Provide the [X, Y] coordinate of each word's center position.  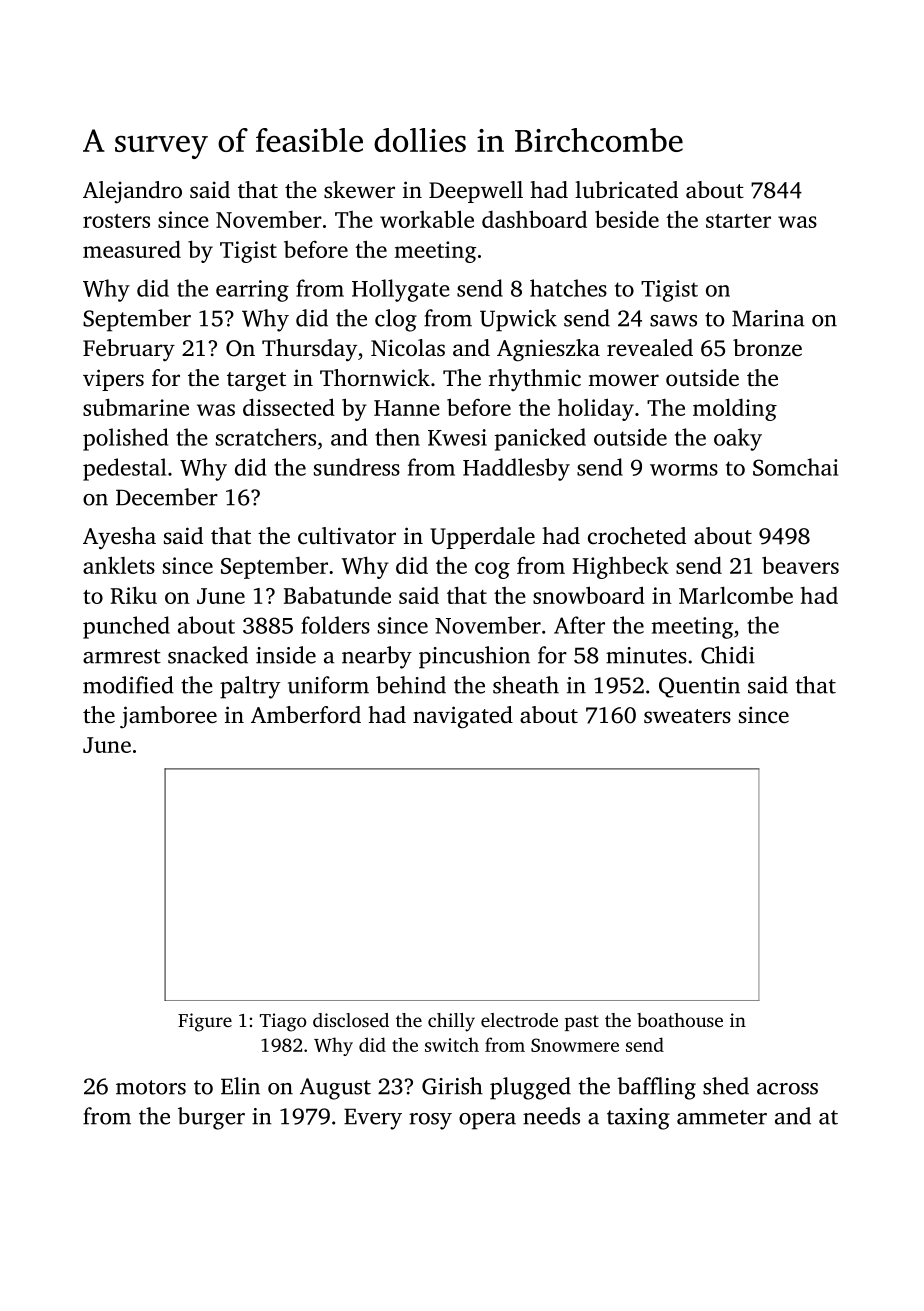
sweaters [687, 716]
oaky [738, 439]
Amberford [306, 715]
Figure [205, 1022]
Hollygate [401, 290]
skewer [359, 190]
